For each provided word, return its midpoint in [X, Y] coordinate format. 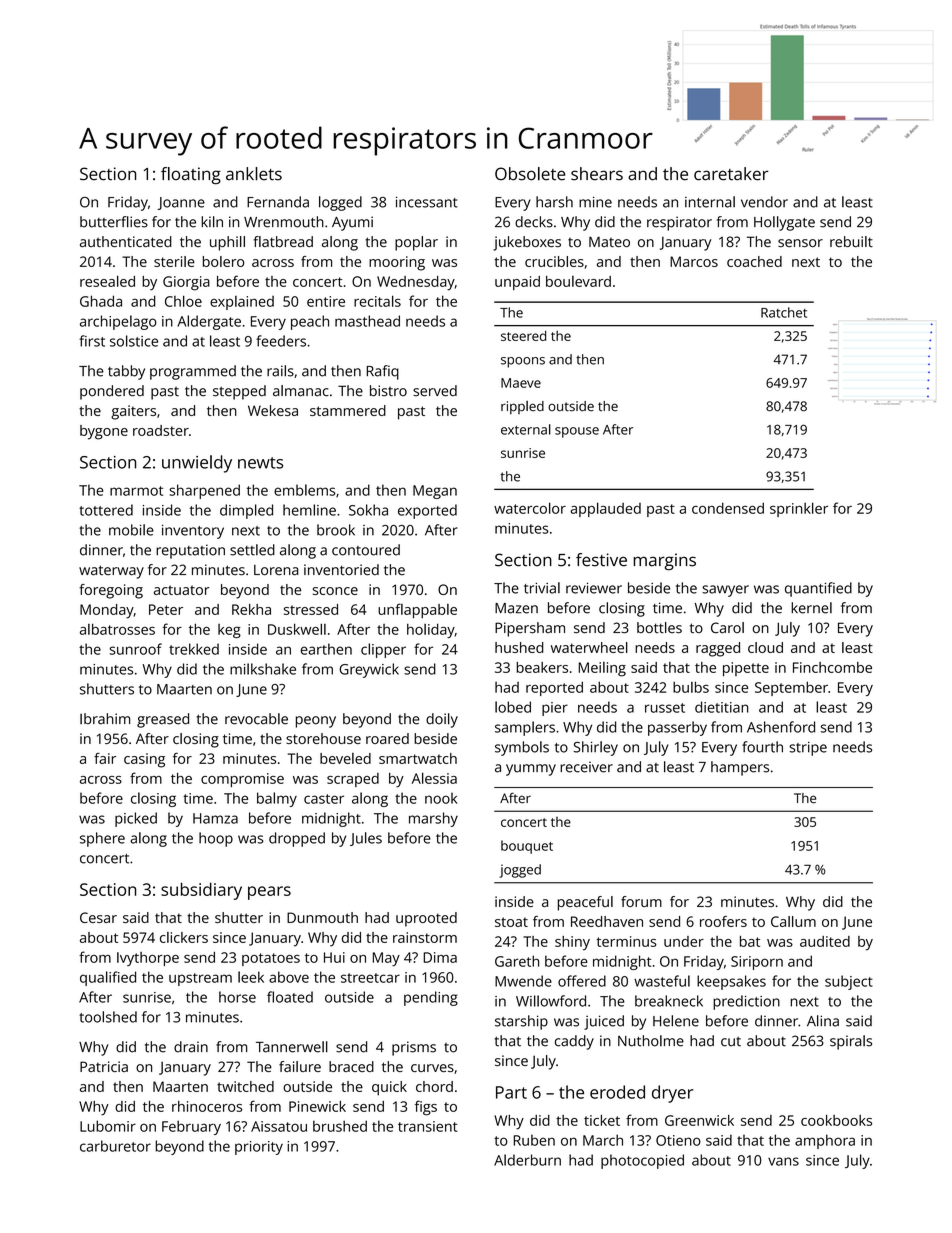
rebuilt [851, 241]
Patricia [104, 1066]
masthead [367, 321]
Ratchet [784, 312]
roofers [723, 921]
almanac [301, 391]
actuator [182, 590]
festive [601, 560]
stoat [511, 922]
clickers [184, 937]
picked [136, 819]
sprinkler [799, 509]
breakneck [669, 1001]
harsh [554, 202]
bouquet [527, 847]
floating [191, 175]
